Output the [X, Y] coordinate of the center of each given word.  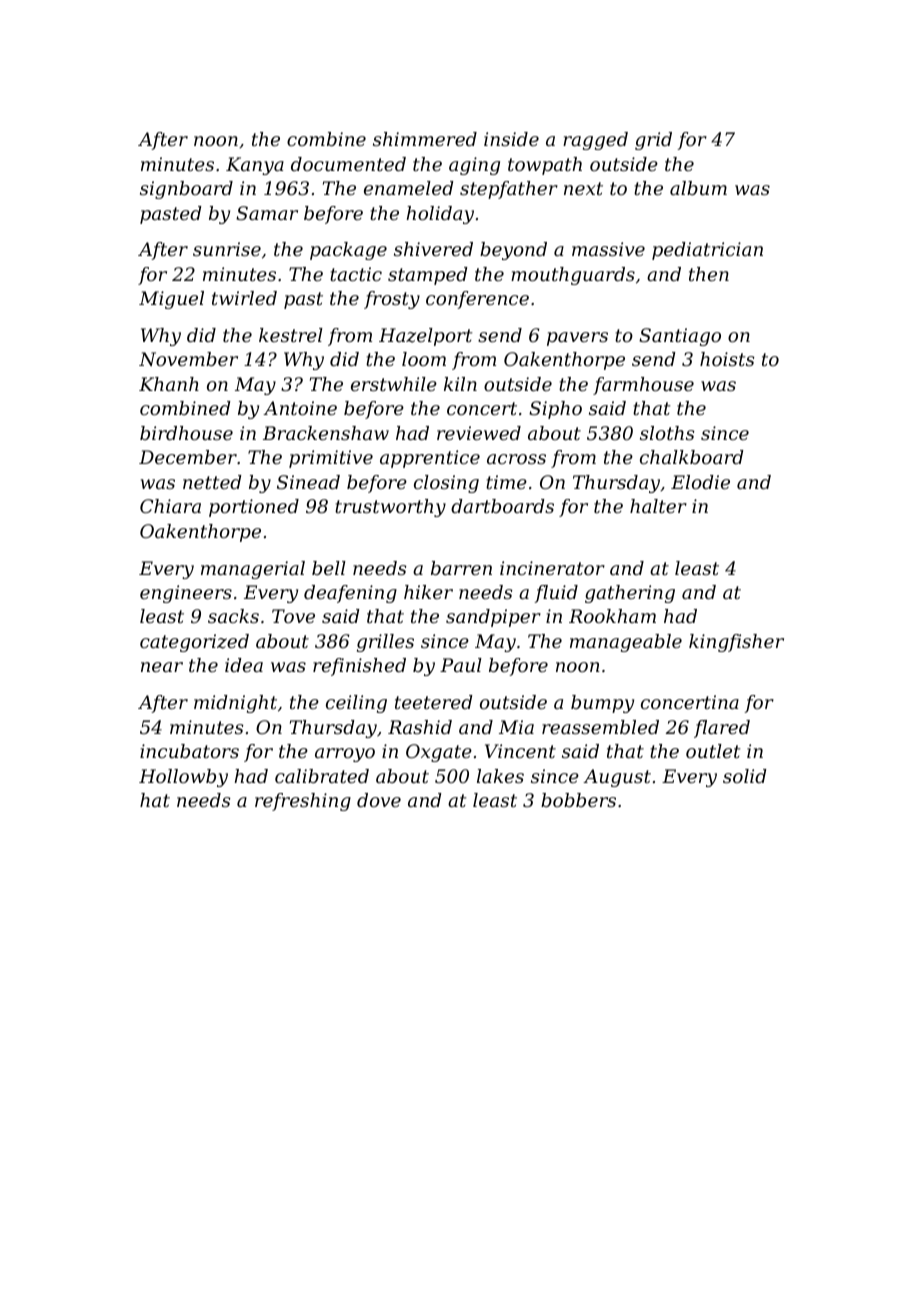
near [162, 667]
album [698, 188]
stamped [428, 276]
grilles [385, 643]
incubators [189, 751]
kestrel [291, 335]
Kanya [255, 166]
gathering [630, 594]
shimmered [425, 139]
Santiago [680, 337]
